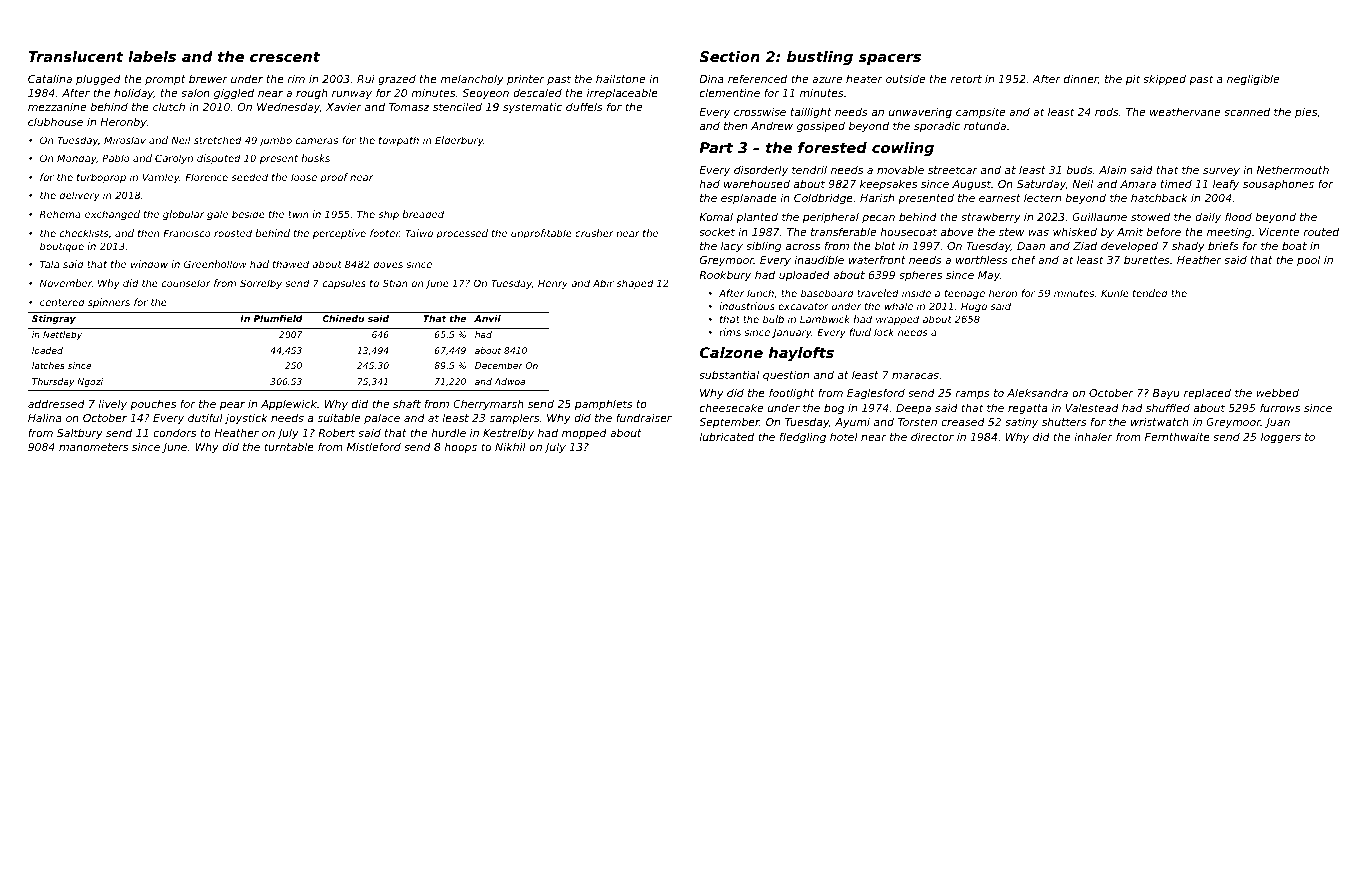 Image resolution: width=1372 pixels, height=887 pixels. What do you see at coordinates (232, 406) in the document?
I see `pear` at bounding box center [232, 406].
